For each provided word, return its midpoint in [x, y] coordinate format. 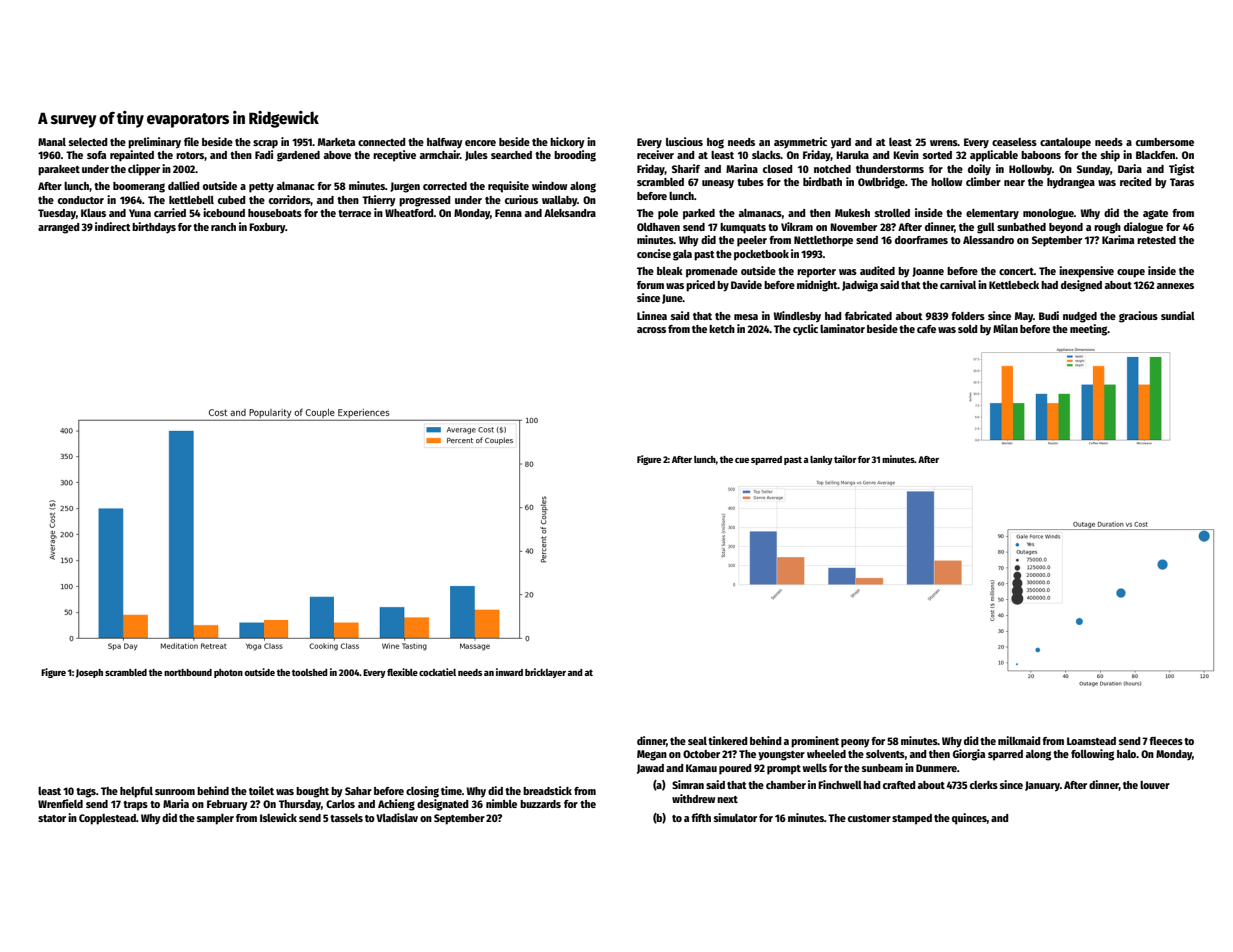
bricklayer [545, 673]
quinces [969, 819]
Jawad [650, 769]
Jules [476, 156]
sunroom [175, 792]
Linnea [652, 315]
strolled [892, 213]
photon [228, 673]
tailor [845, 459]
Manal [52, 142]
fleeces [1166, 741]
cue [742, 460]
